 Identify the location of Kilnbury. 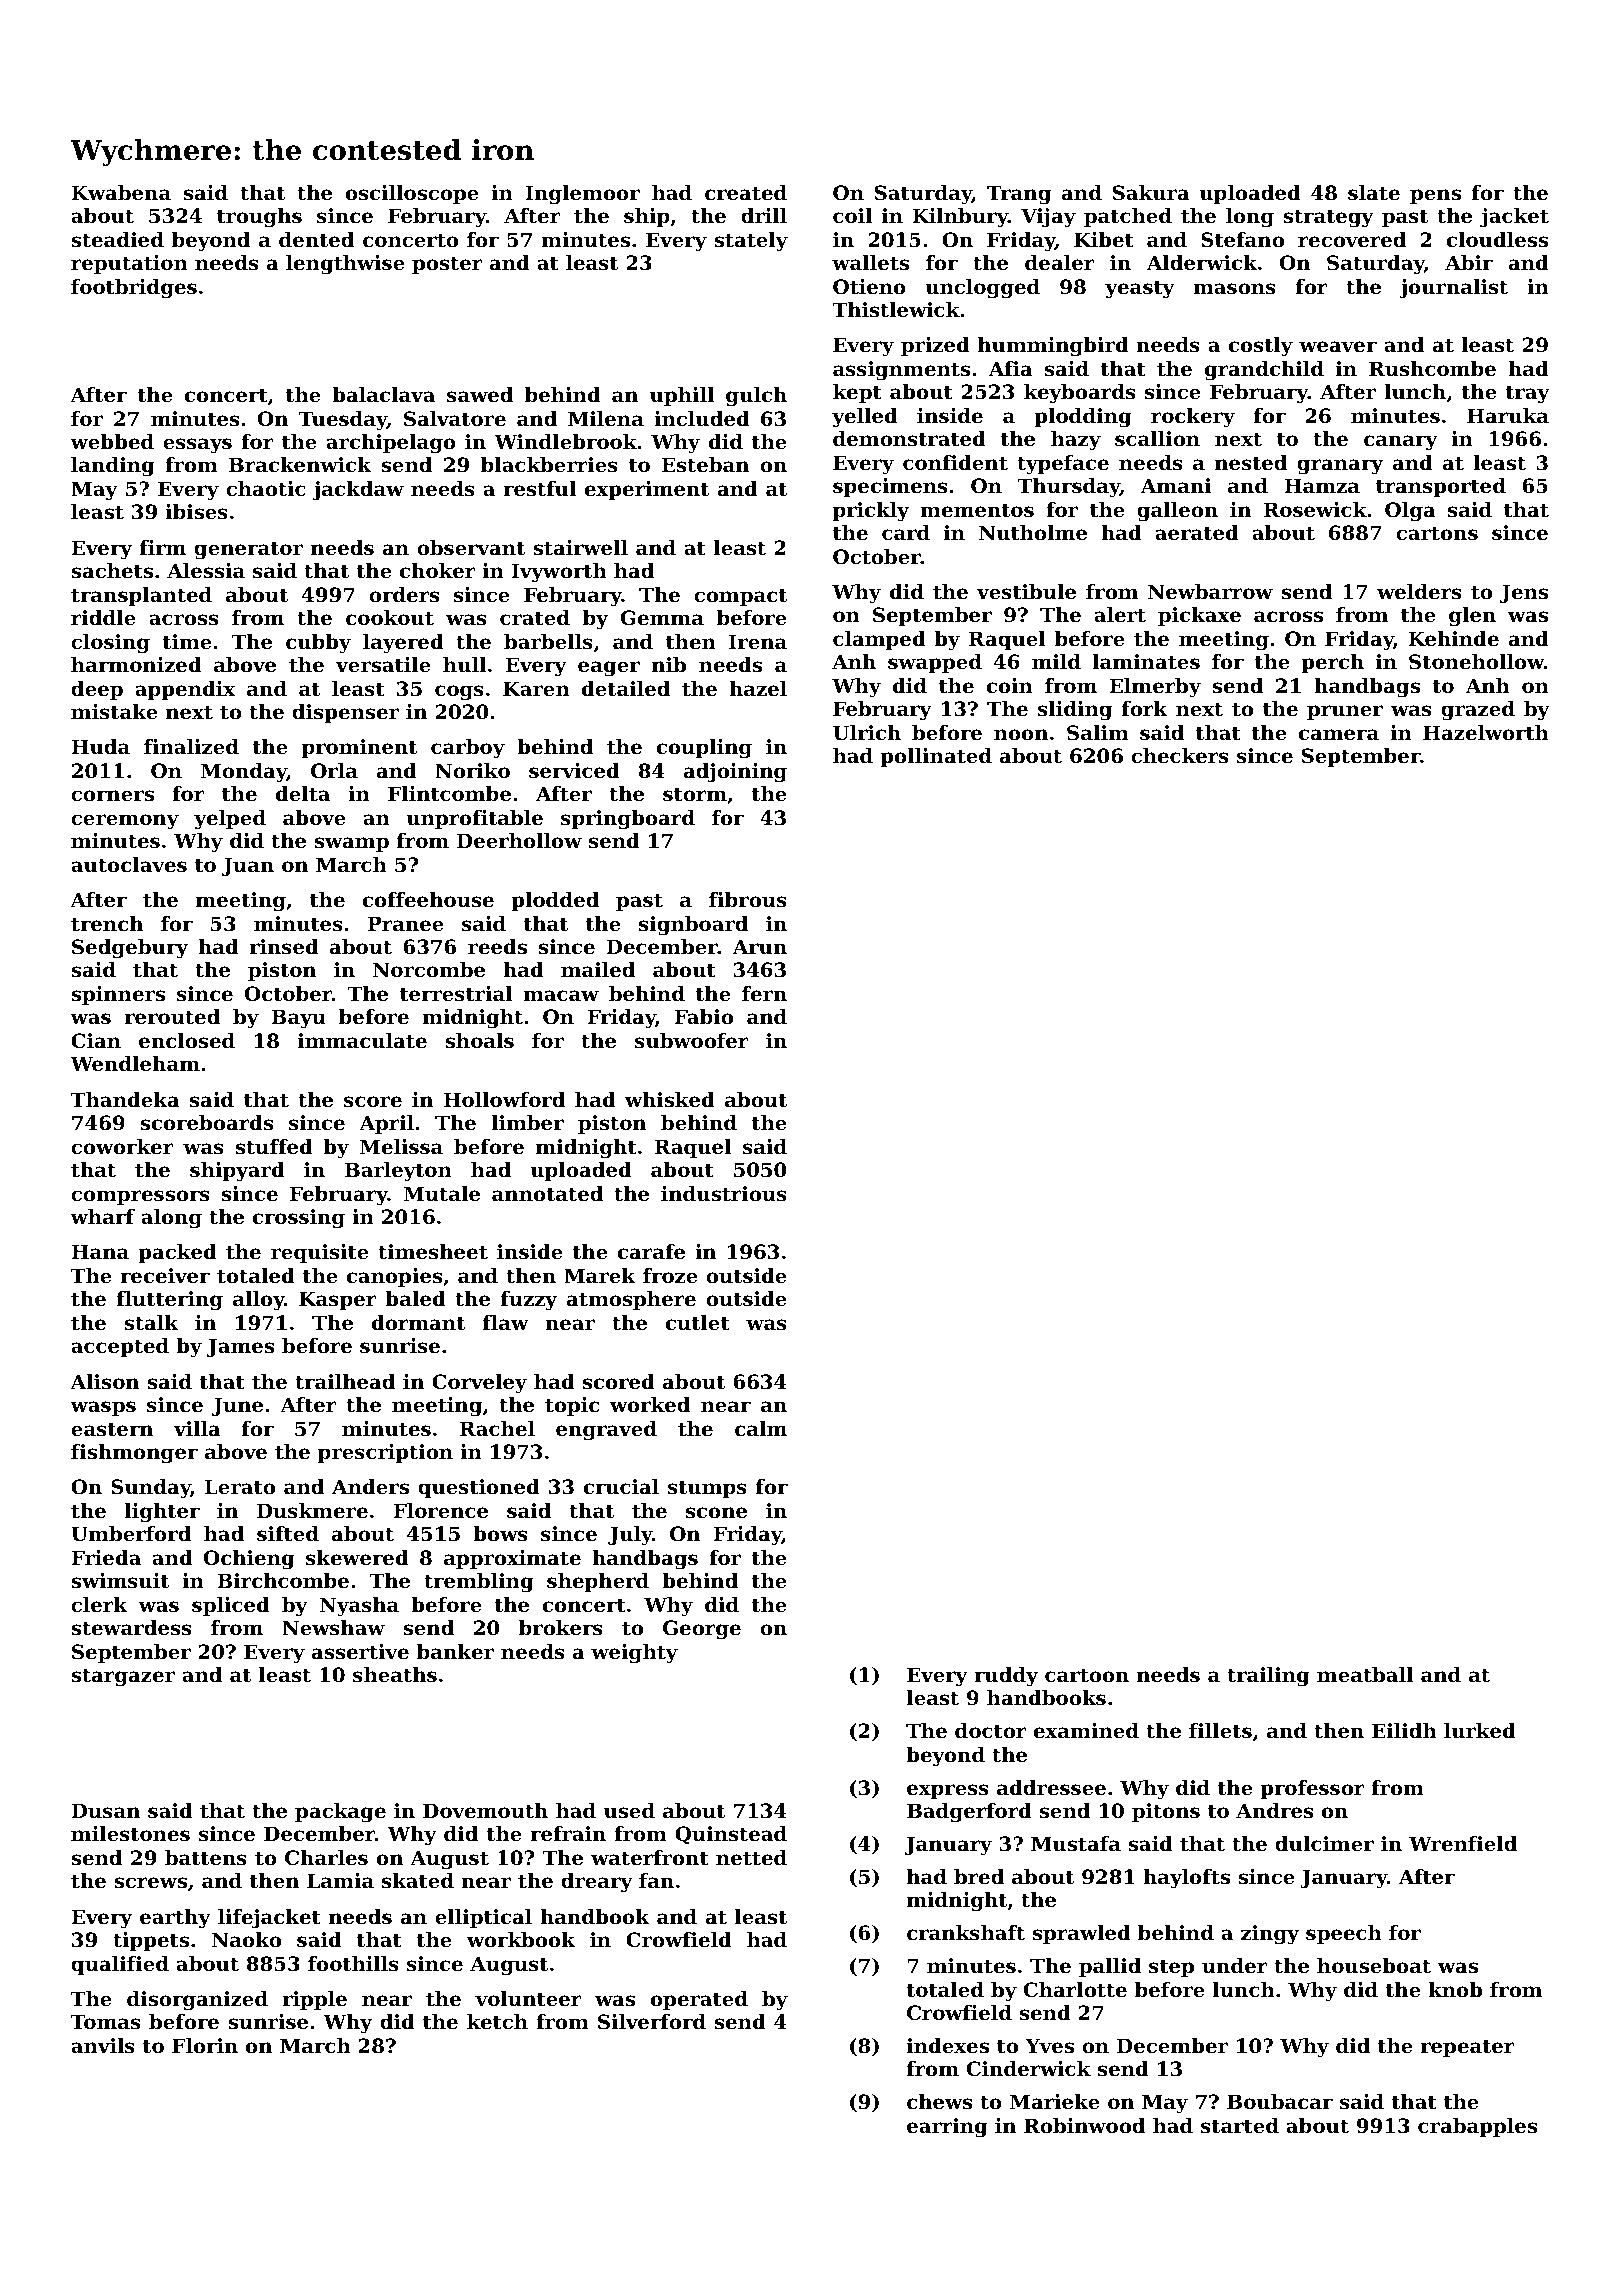
(960, 218).
